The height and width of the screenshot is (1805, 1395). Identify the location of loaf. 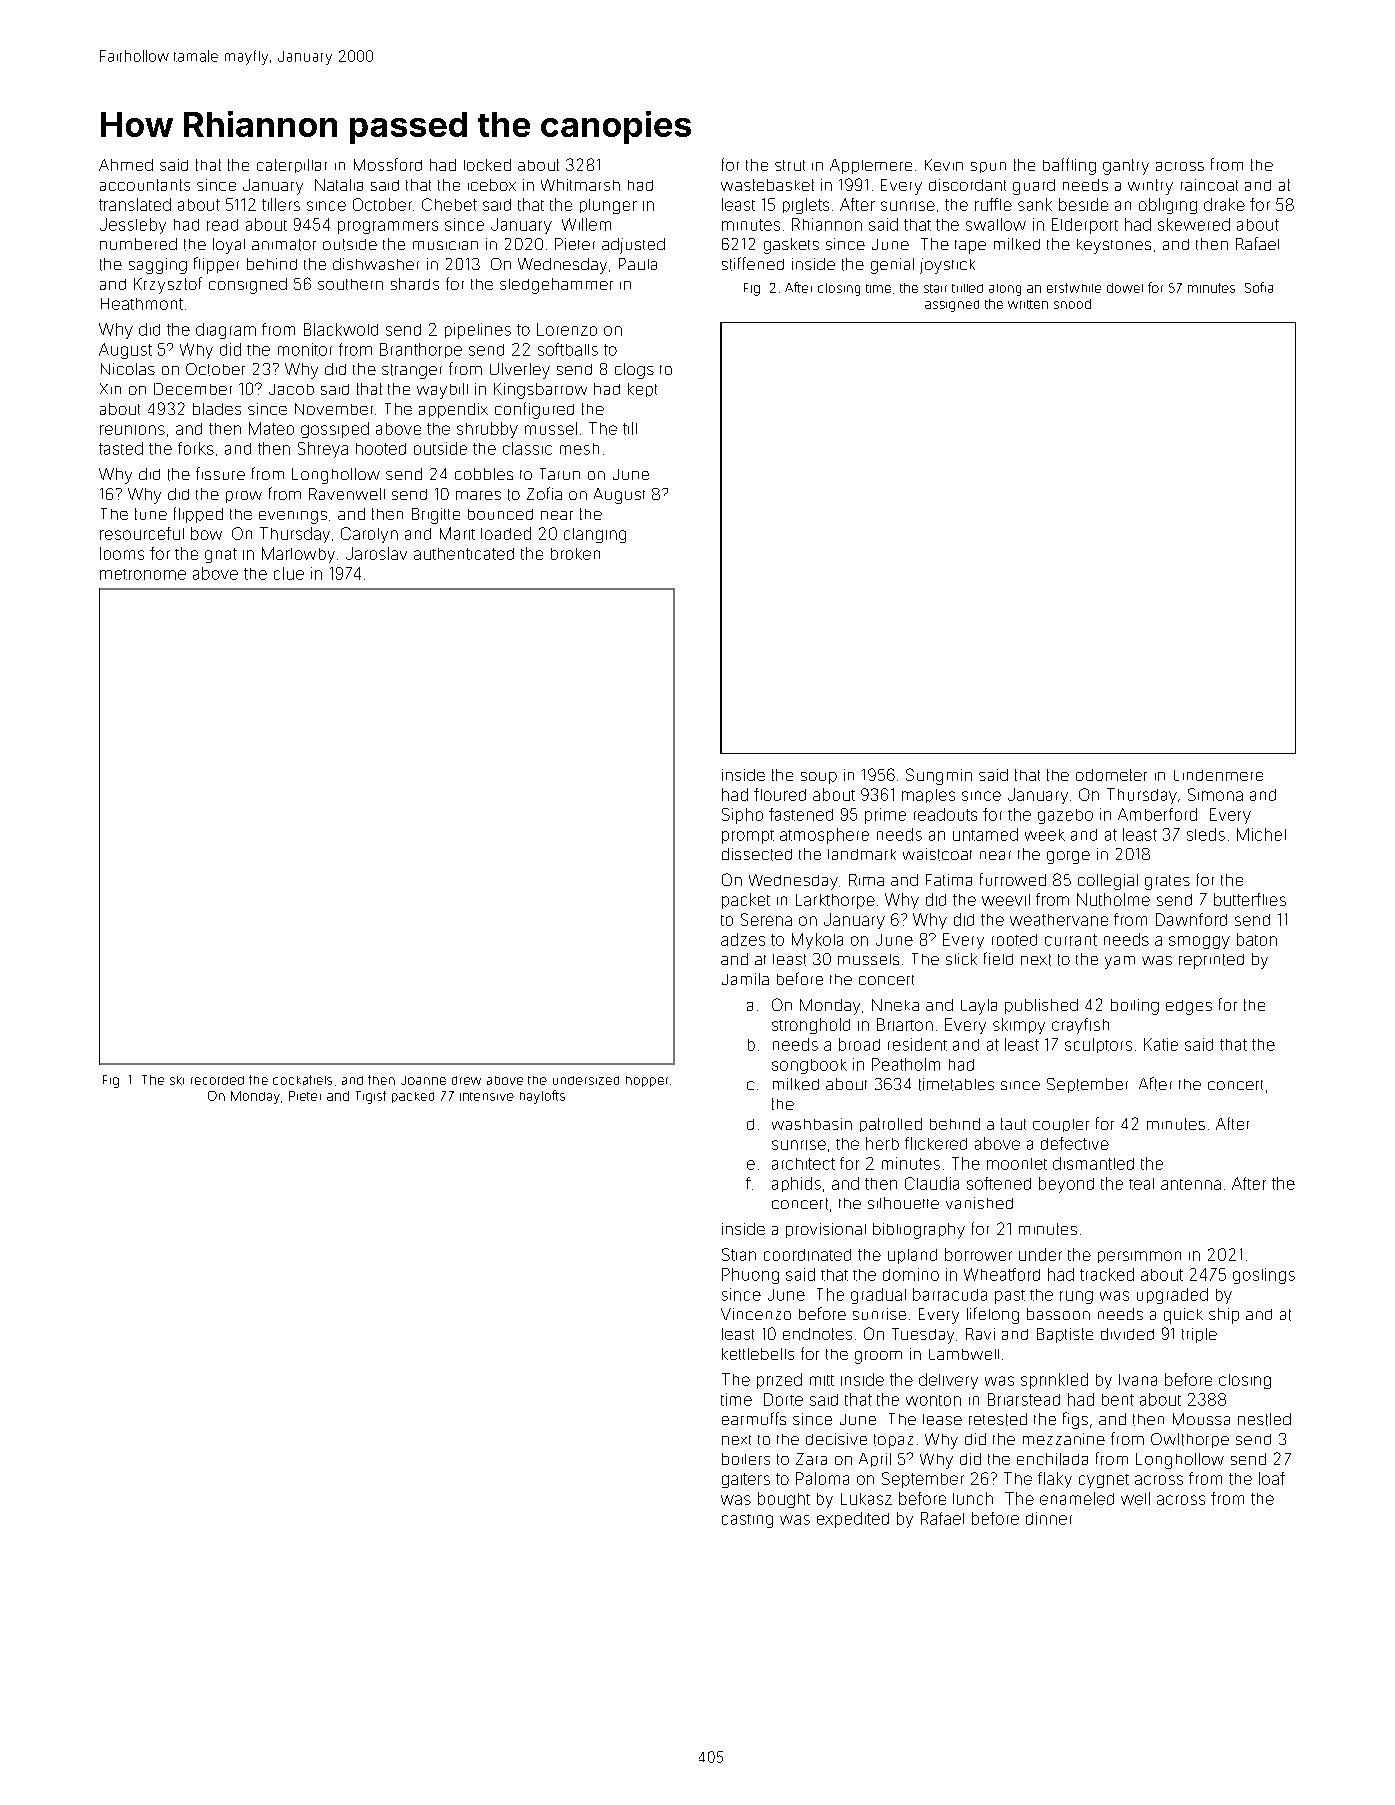
(1272, 1478).
